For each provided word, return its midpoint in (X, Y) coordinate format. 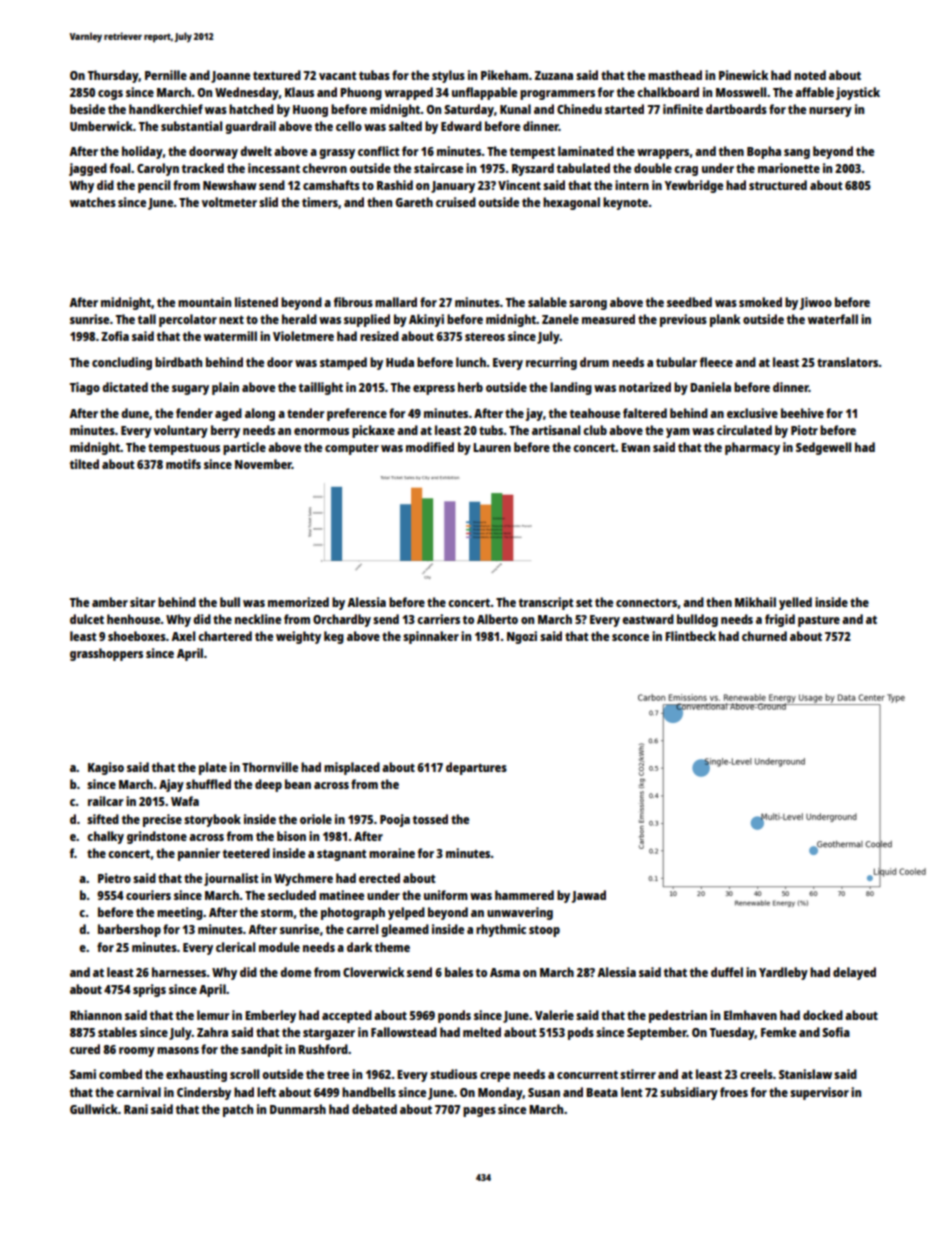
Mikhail (755, 602)
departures (476, 768)
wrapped (409, 93)
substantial (191, 126)
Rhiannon (96, 1015)
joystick (858, 93)
